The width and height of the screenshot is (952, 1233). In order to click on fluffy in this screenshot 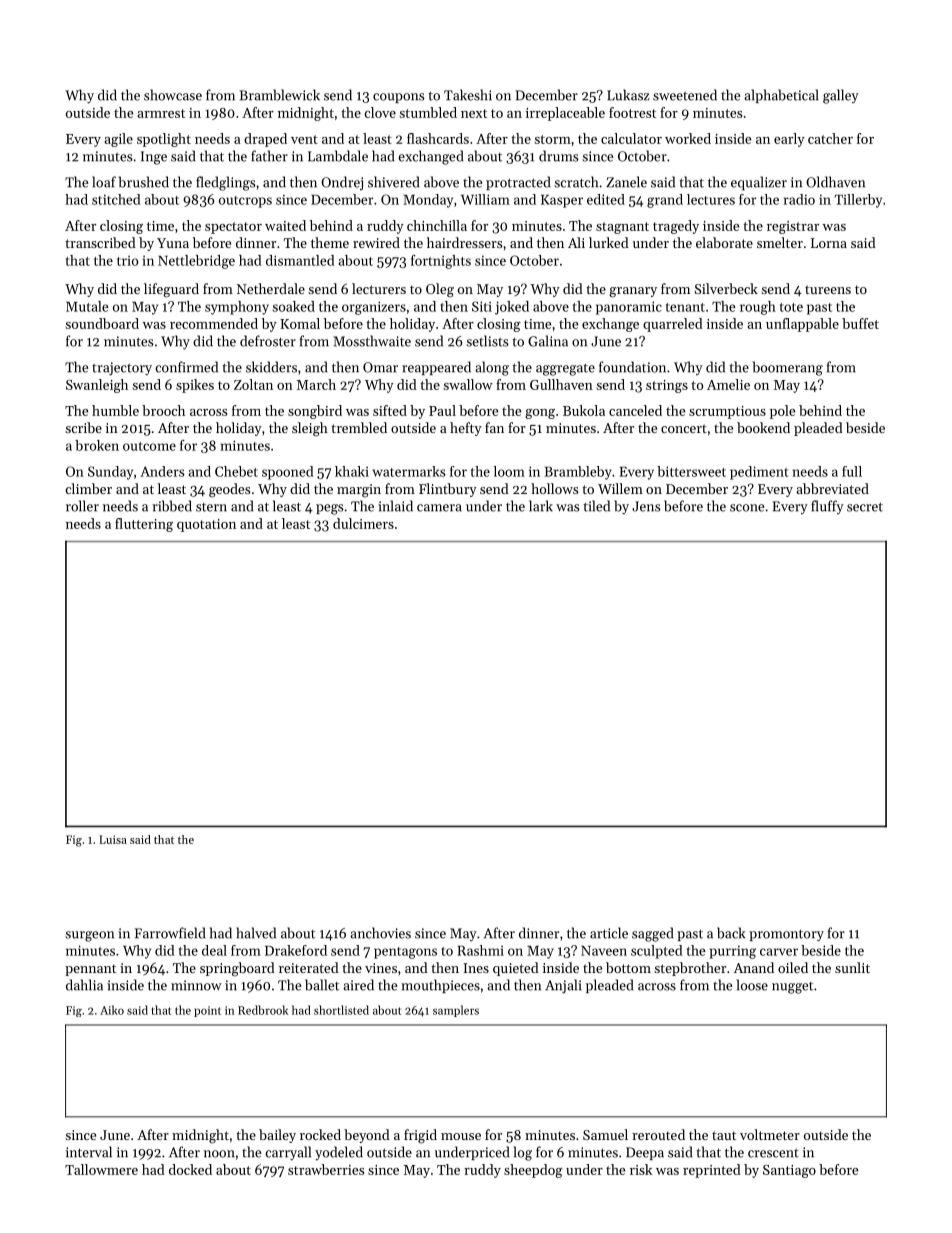, I will do `click(827, 507)`.
